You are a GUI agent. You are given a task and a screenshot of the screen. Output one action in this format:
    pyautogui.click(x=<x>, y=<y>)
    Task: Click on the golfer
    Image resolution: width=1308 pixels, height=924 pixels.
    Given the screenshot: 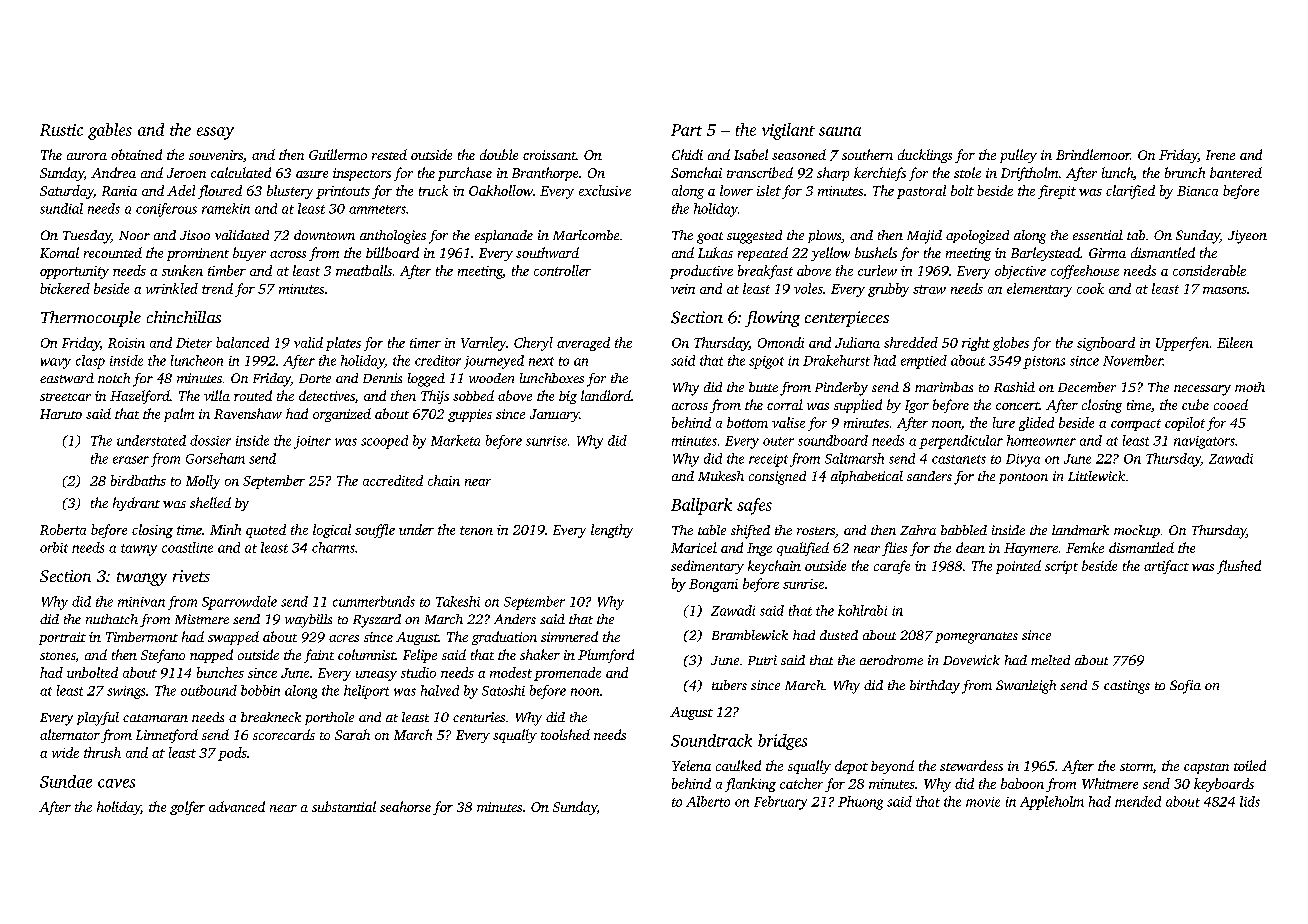 What is the action you would take?
    pyautogui.click(x=187, y=808)
